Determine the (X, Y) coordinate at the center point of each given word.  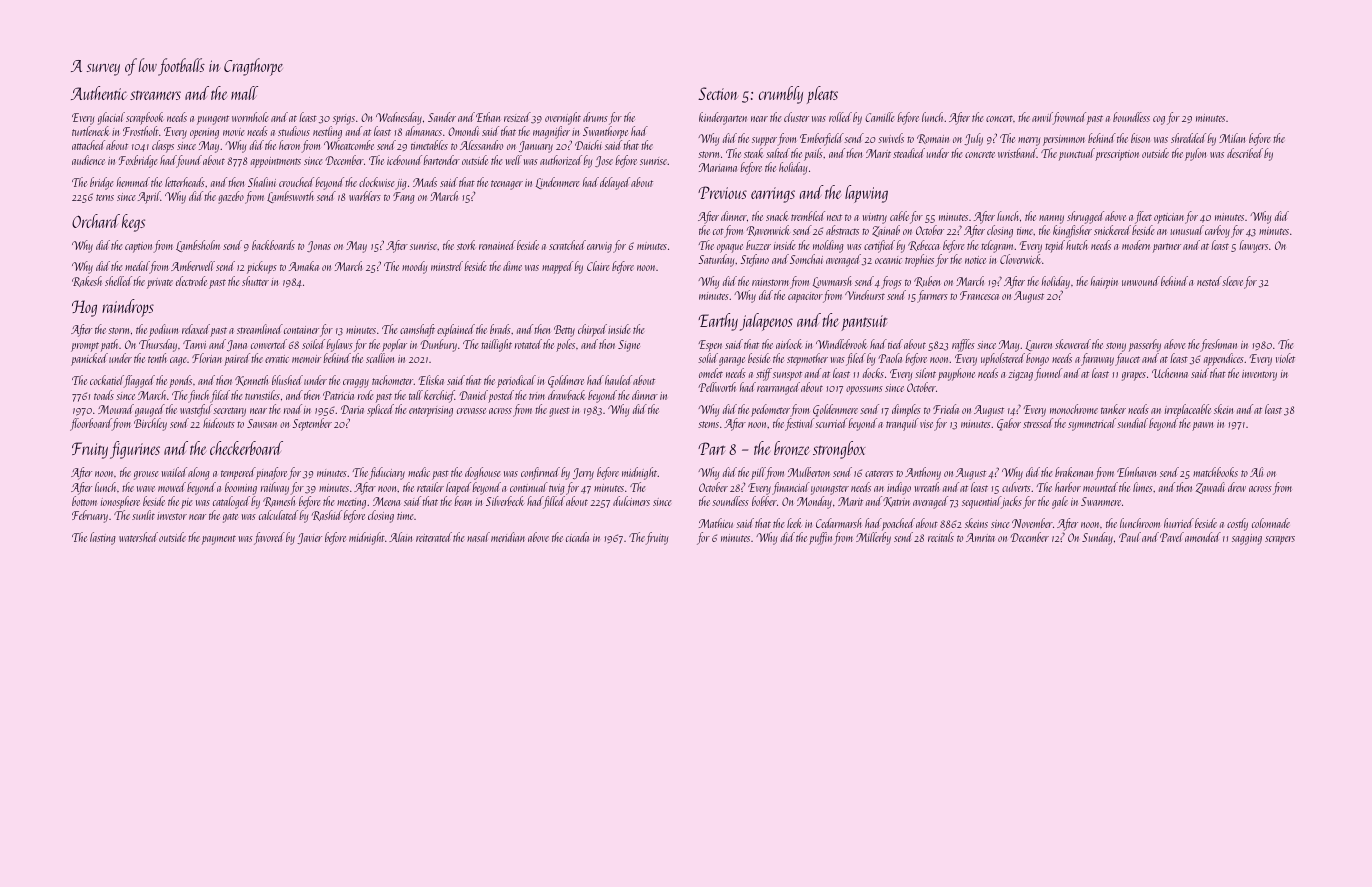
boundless (1131, 117)
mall (244, 93)
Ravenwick (768, 230)
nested (1209, 281)
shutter (255, 281)
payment (219, 540)
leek (794, 523)
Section (718, 93)
